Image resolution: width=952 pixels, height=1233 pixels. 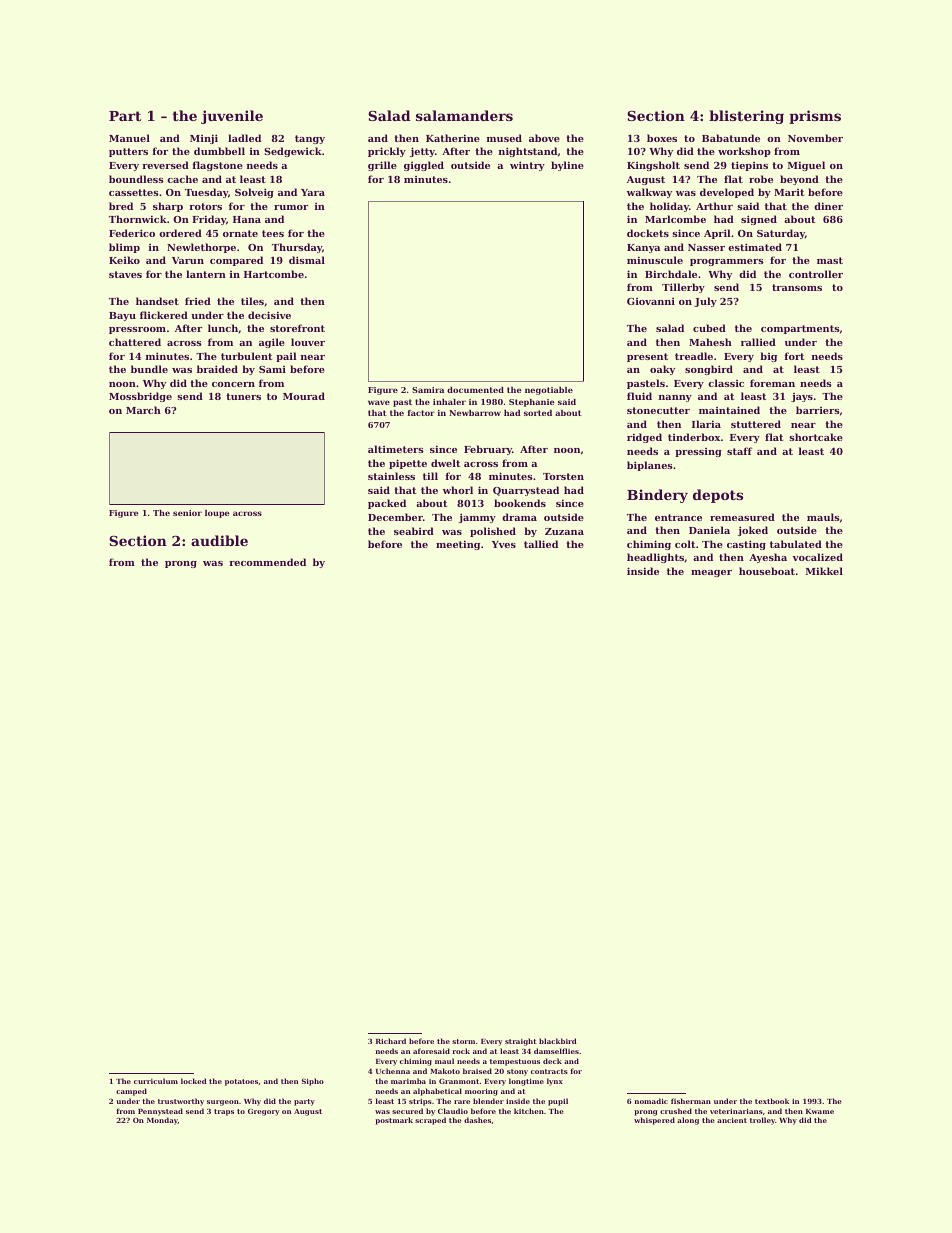 I want to click on recommended, so click(x=267, y=562).
